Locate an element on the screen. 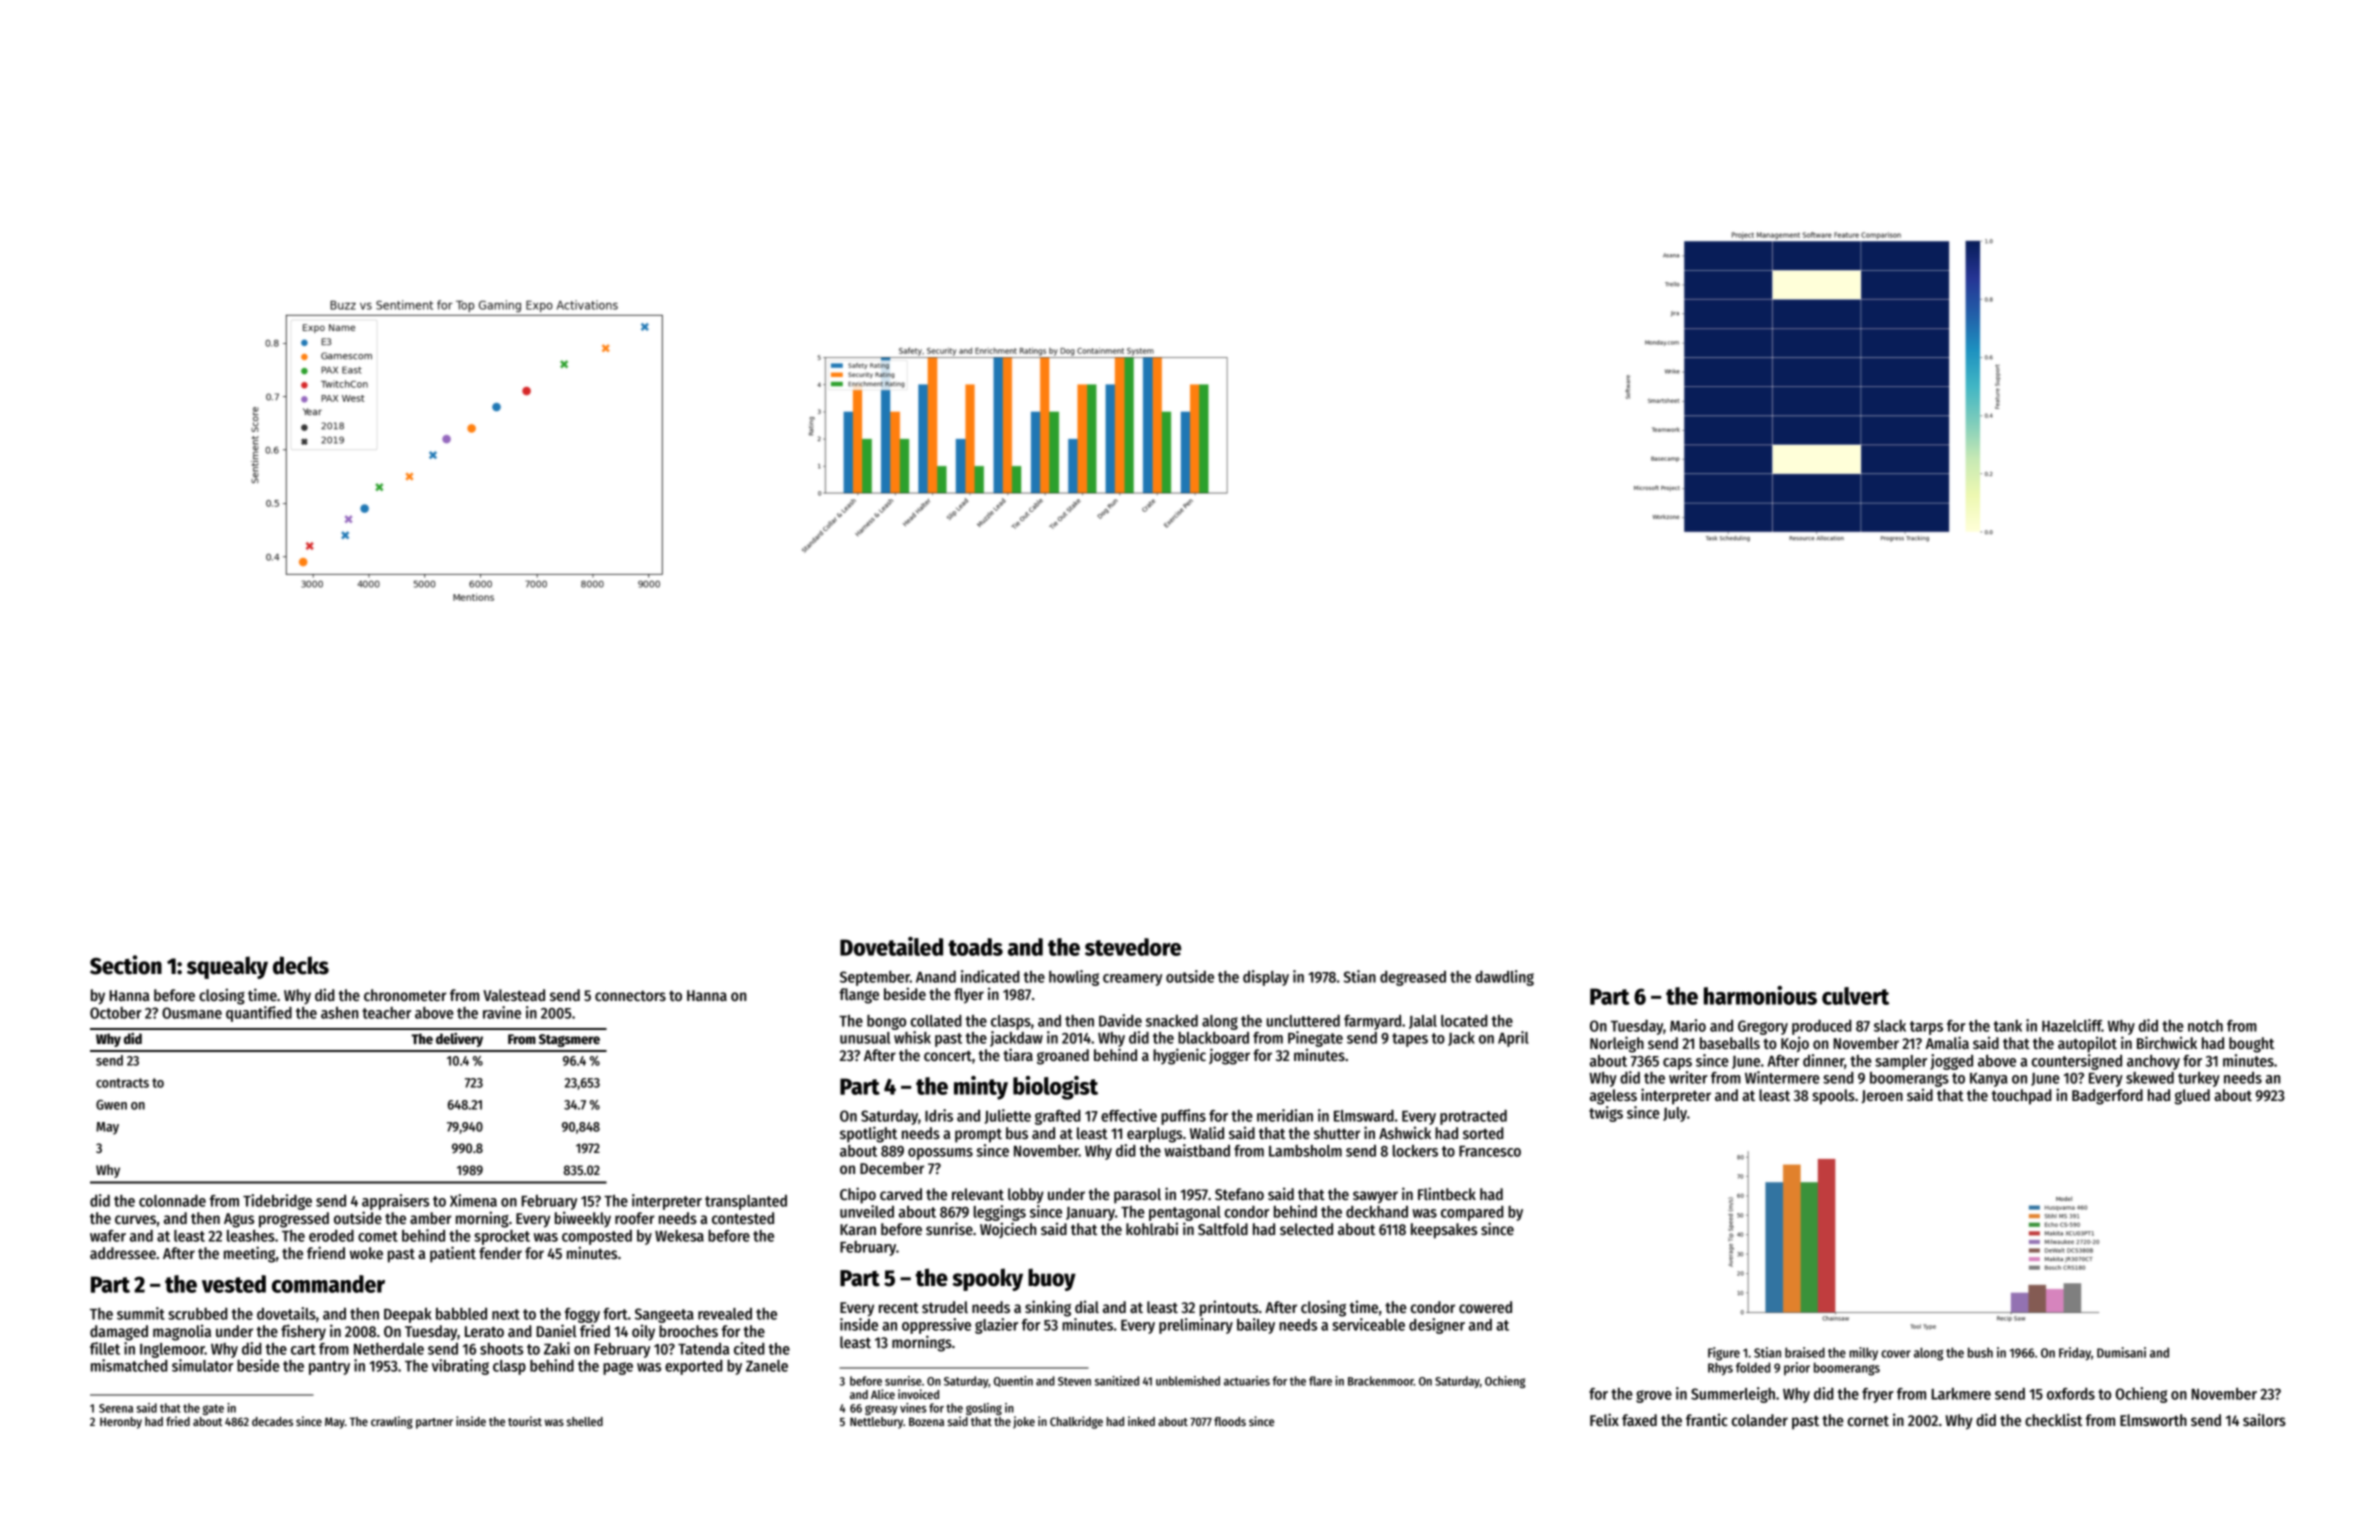 The height and width of the screenshot is (1540, 2380). bush is located at coordinates (1980, 1352).
